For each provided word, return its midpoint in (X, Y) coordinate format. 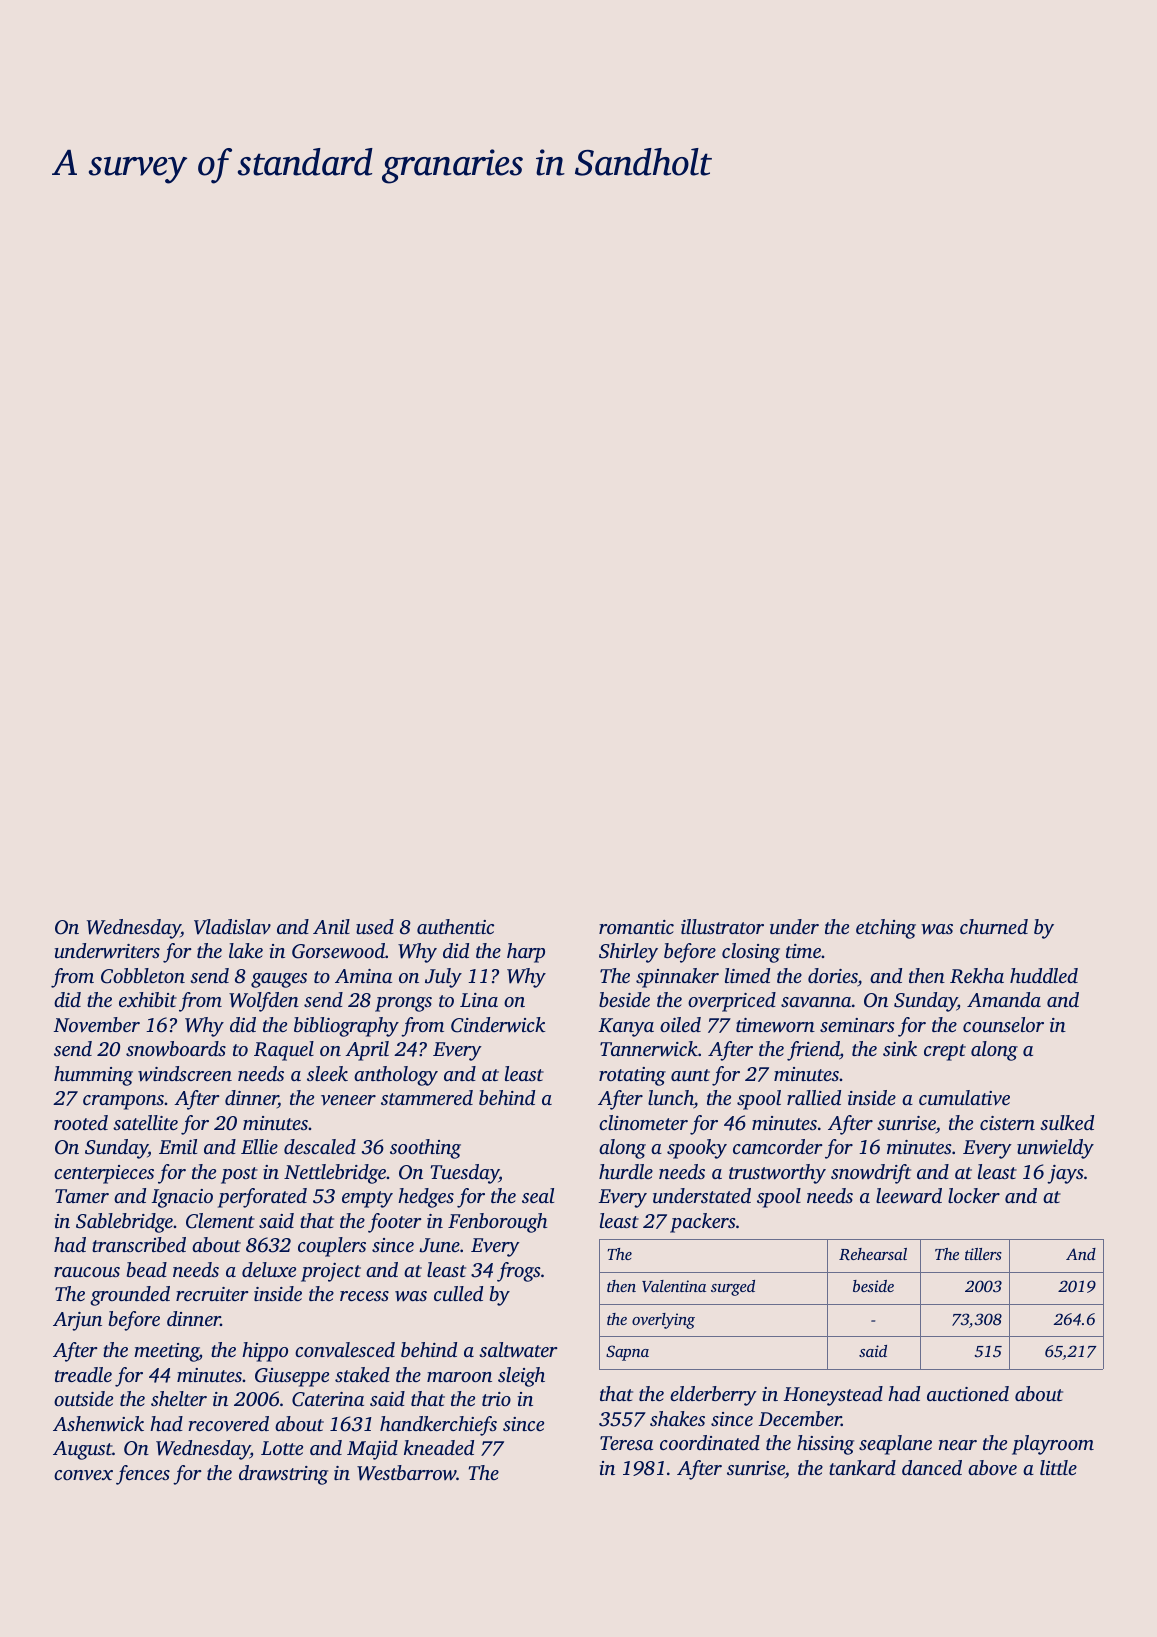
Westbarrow (407, 1473)
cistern (1007, 1123)
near (958, 1445)
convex (83, 1475)
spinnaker (677, 978)
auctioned (968, 1393)
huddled (1044, 975)
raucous (87, 1272)
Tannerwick (649, 1049)
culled (458, 1293)
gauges (279, 980)
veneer (348, 1100)
